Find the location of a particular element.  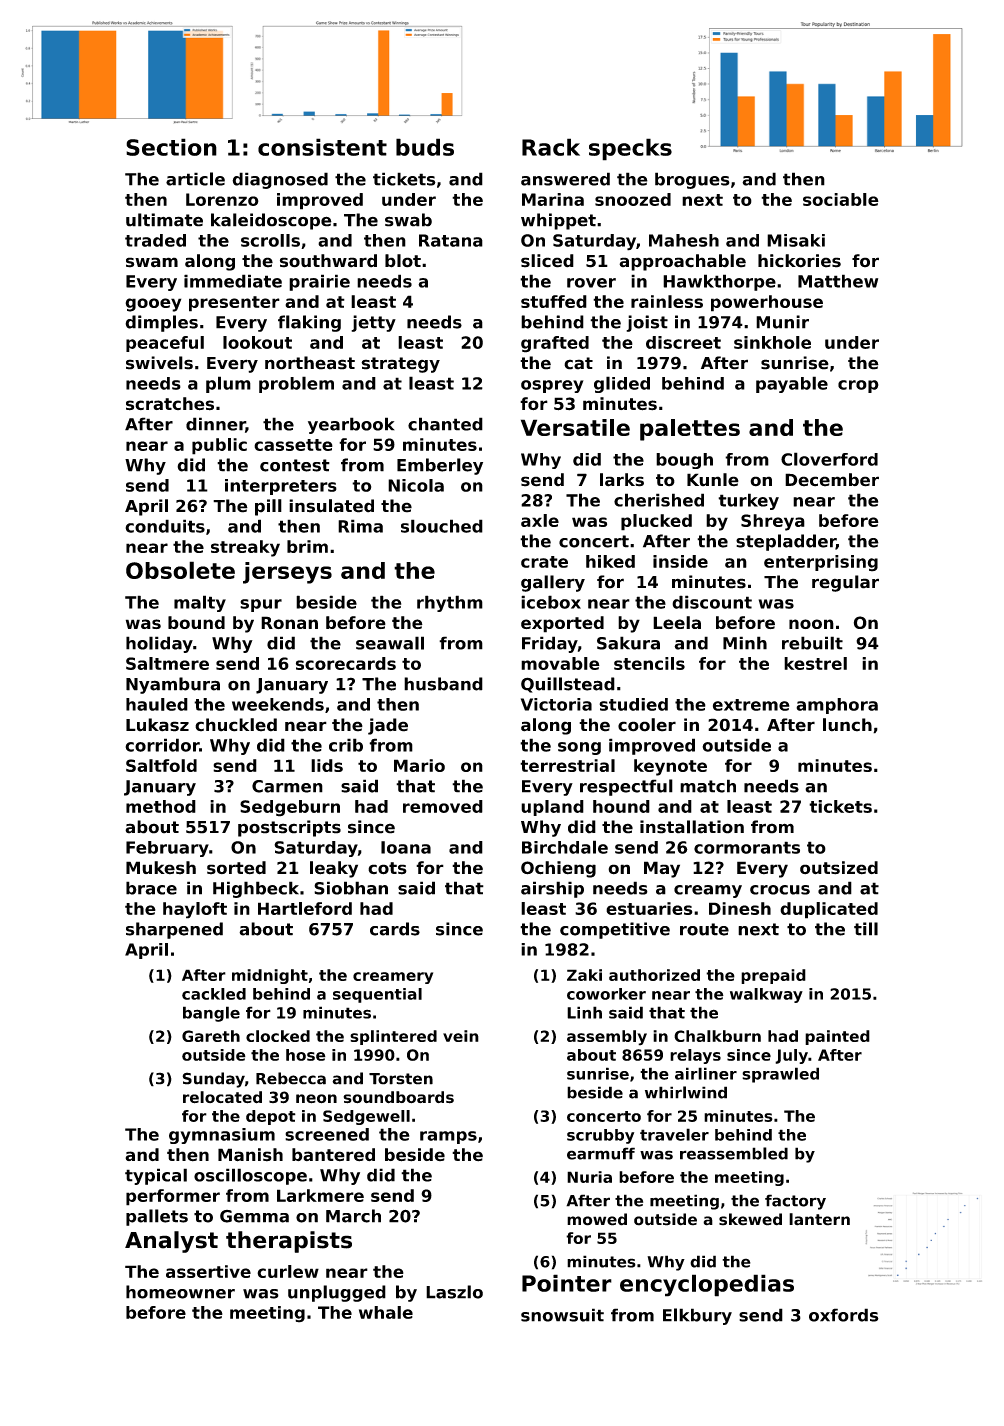

Ochieng is located at coordinates (558, 869).
